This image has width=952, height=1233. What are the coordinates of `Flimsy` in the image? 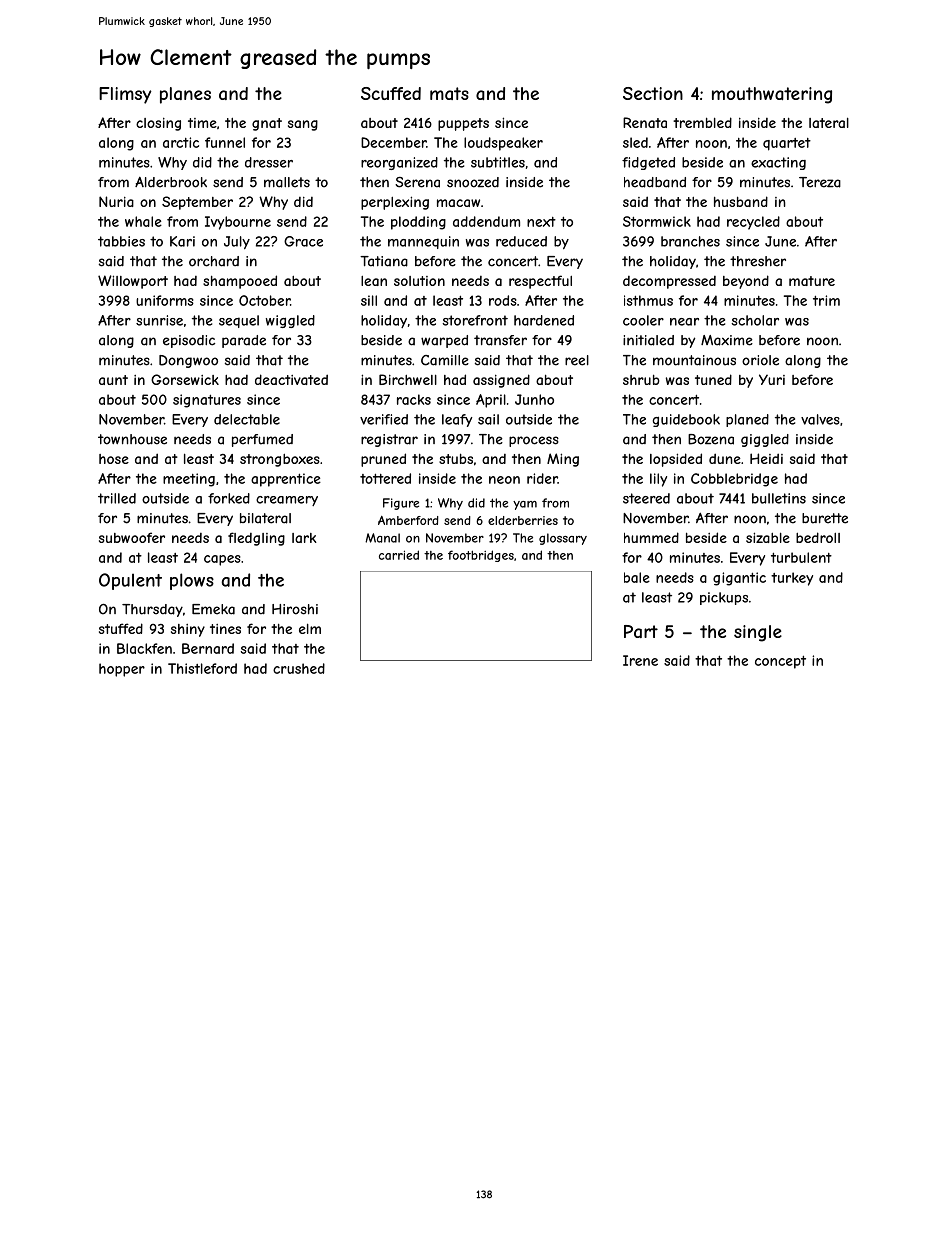 It's located at (125, 95).
